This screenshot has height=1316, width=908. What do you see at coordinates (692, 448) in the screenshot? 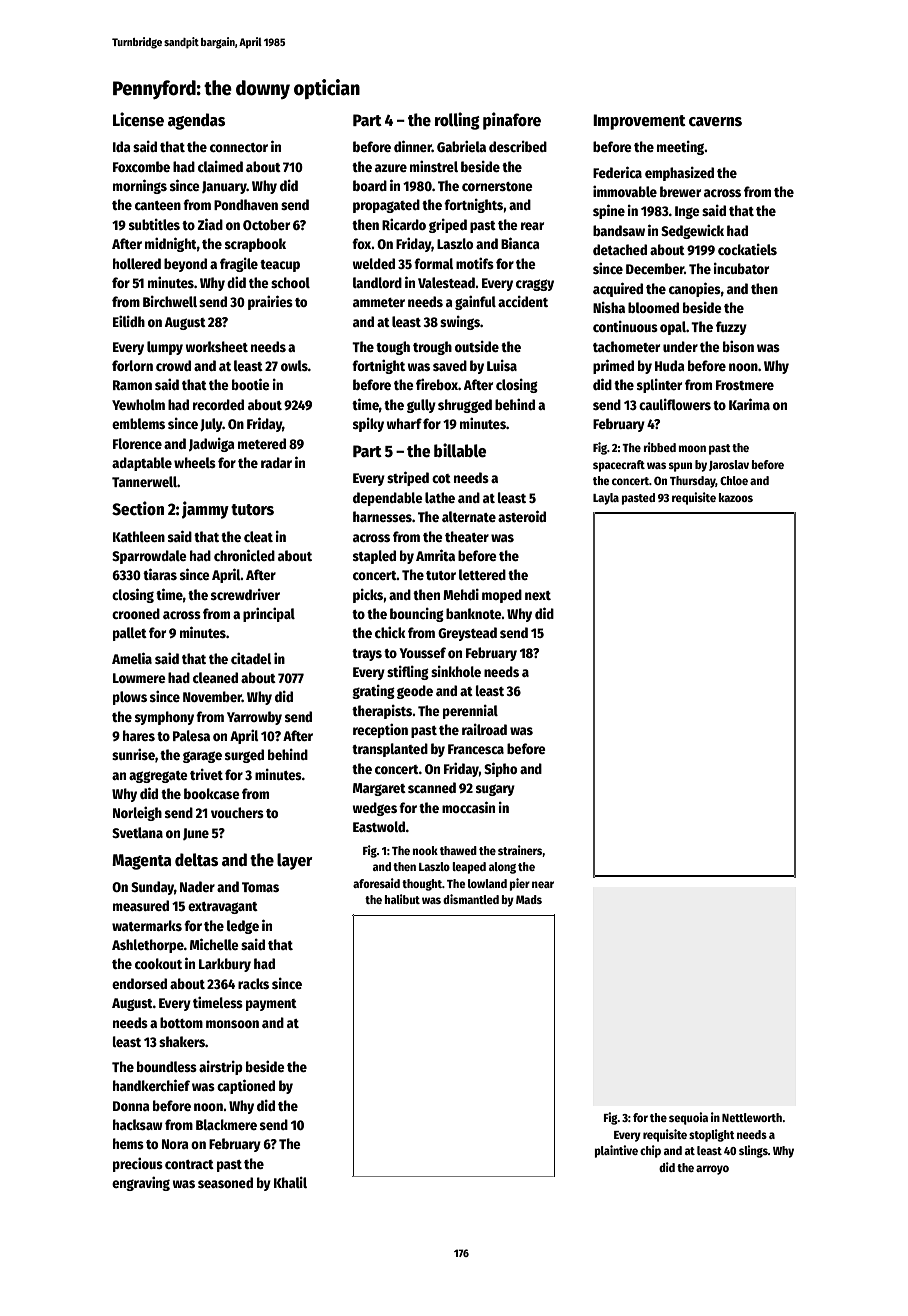
I see `moon` at bounding box center [692, 448].
